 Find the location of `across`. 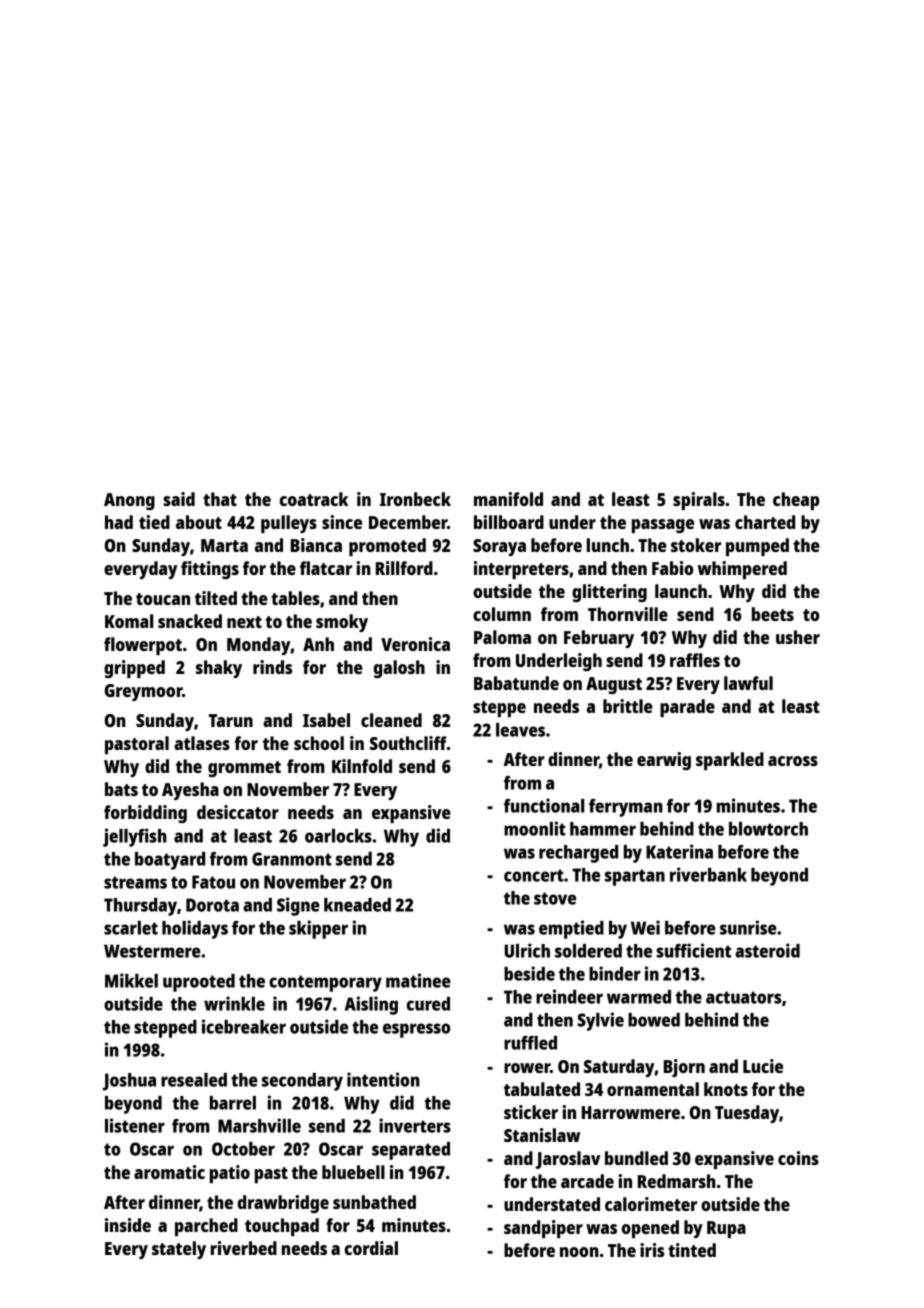

across is located at coordinates (793, 761).
